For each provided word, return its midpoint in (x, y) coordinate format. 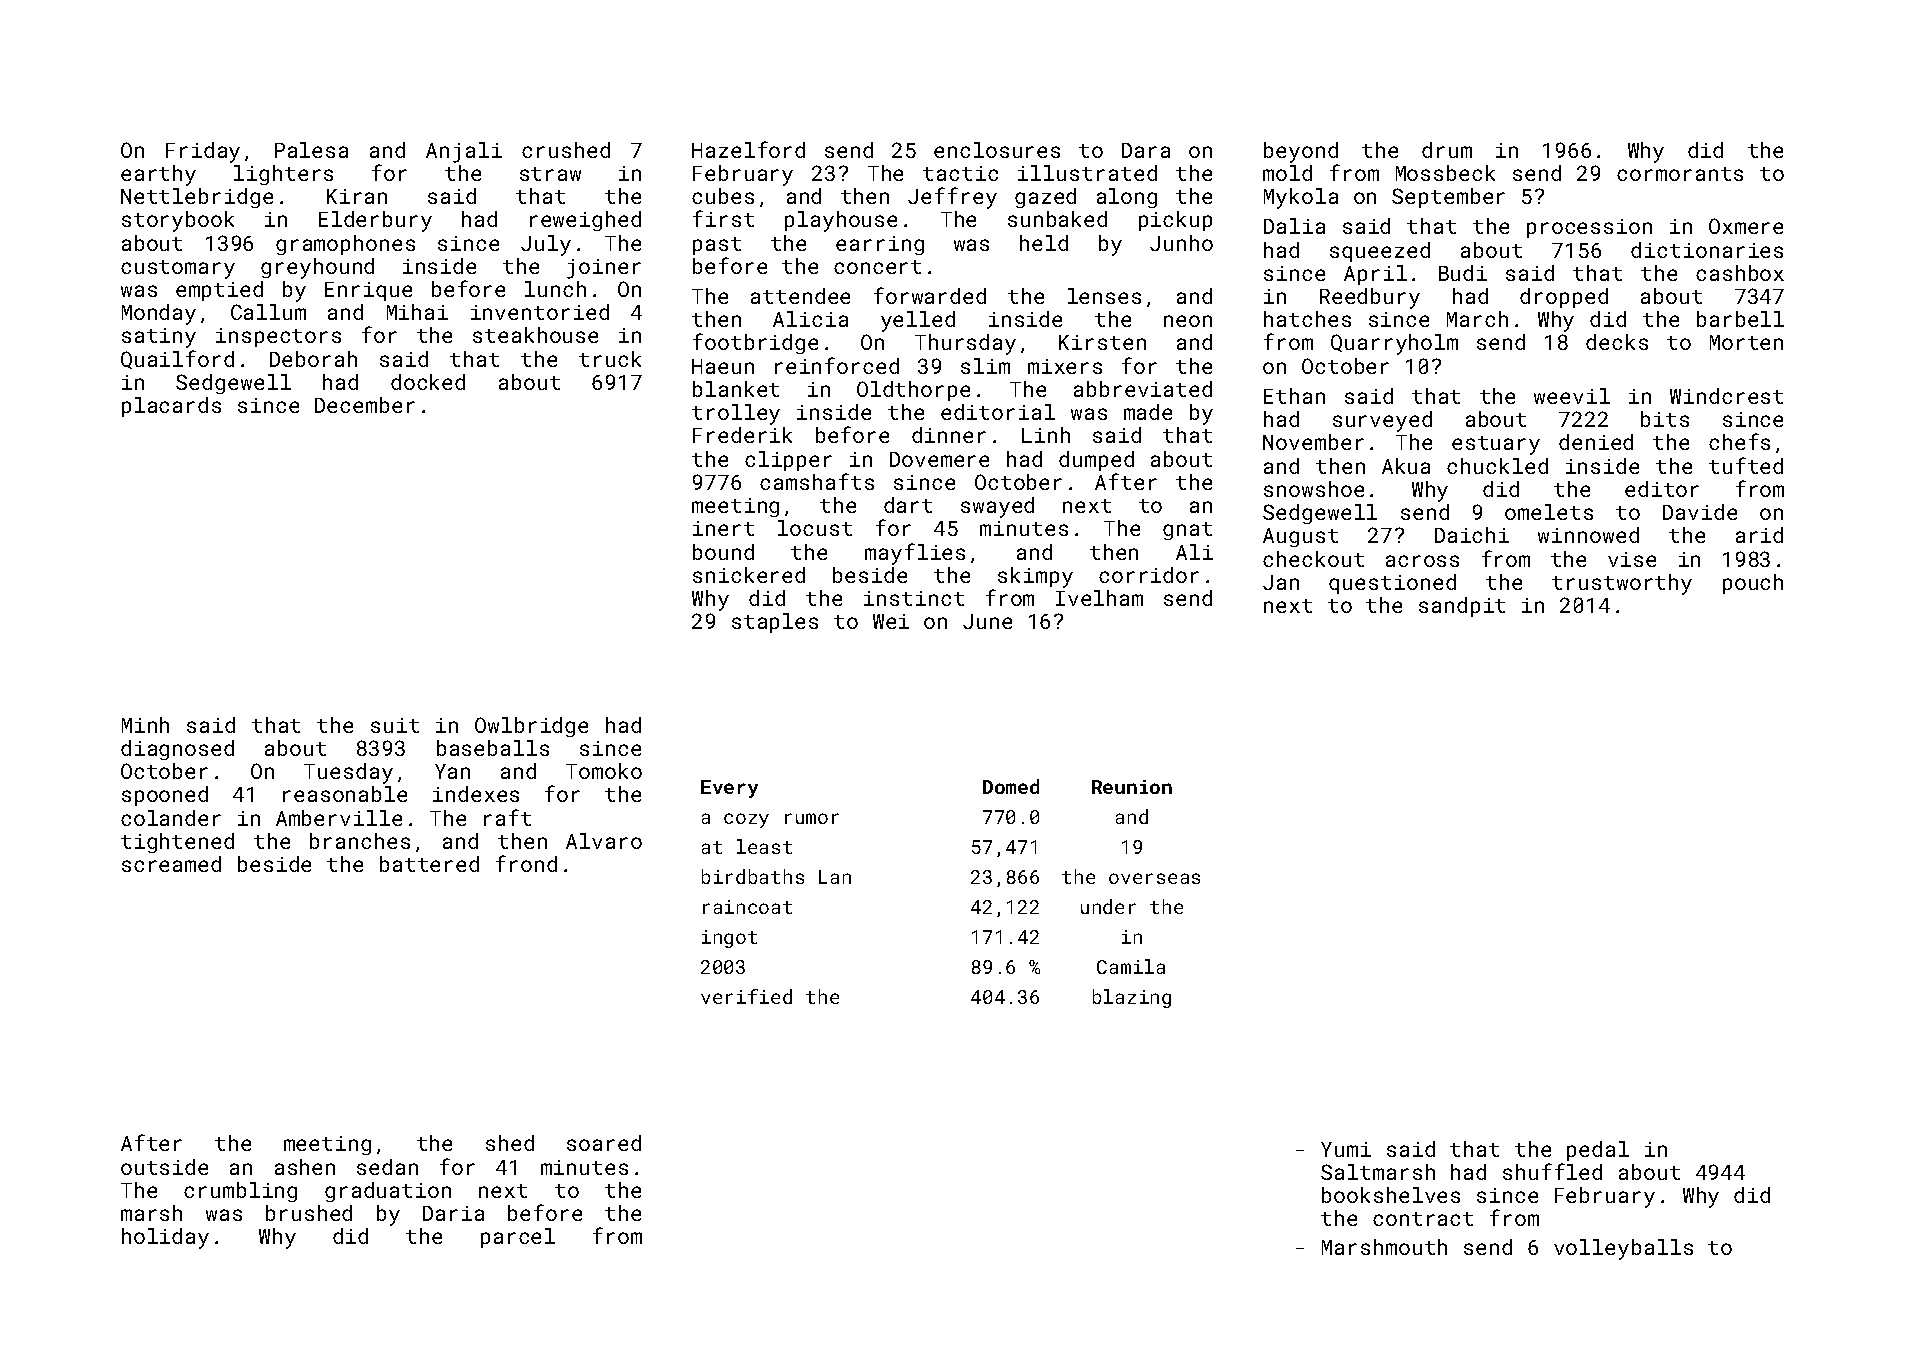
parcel (518, 1238)
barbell (1740, 319)
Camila (1131, 966)
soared (604, 1143)
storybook (178, 221)
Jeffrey (952, 198)
